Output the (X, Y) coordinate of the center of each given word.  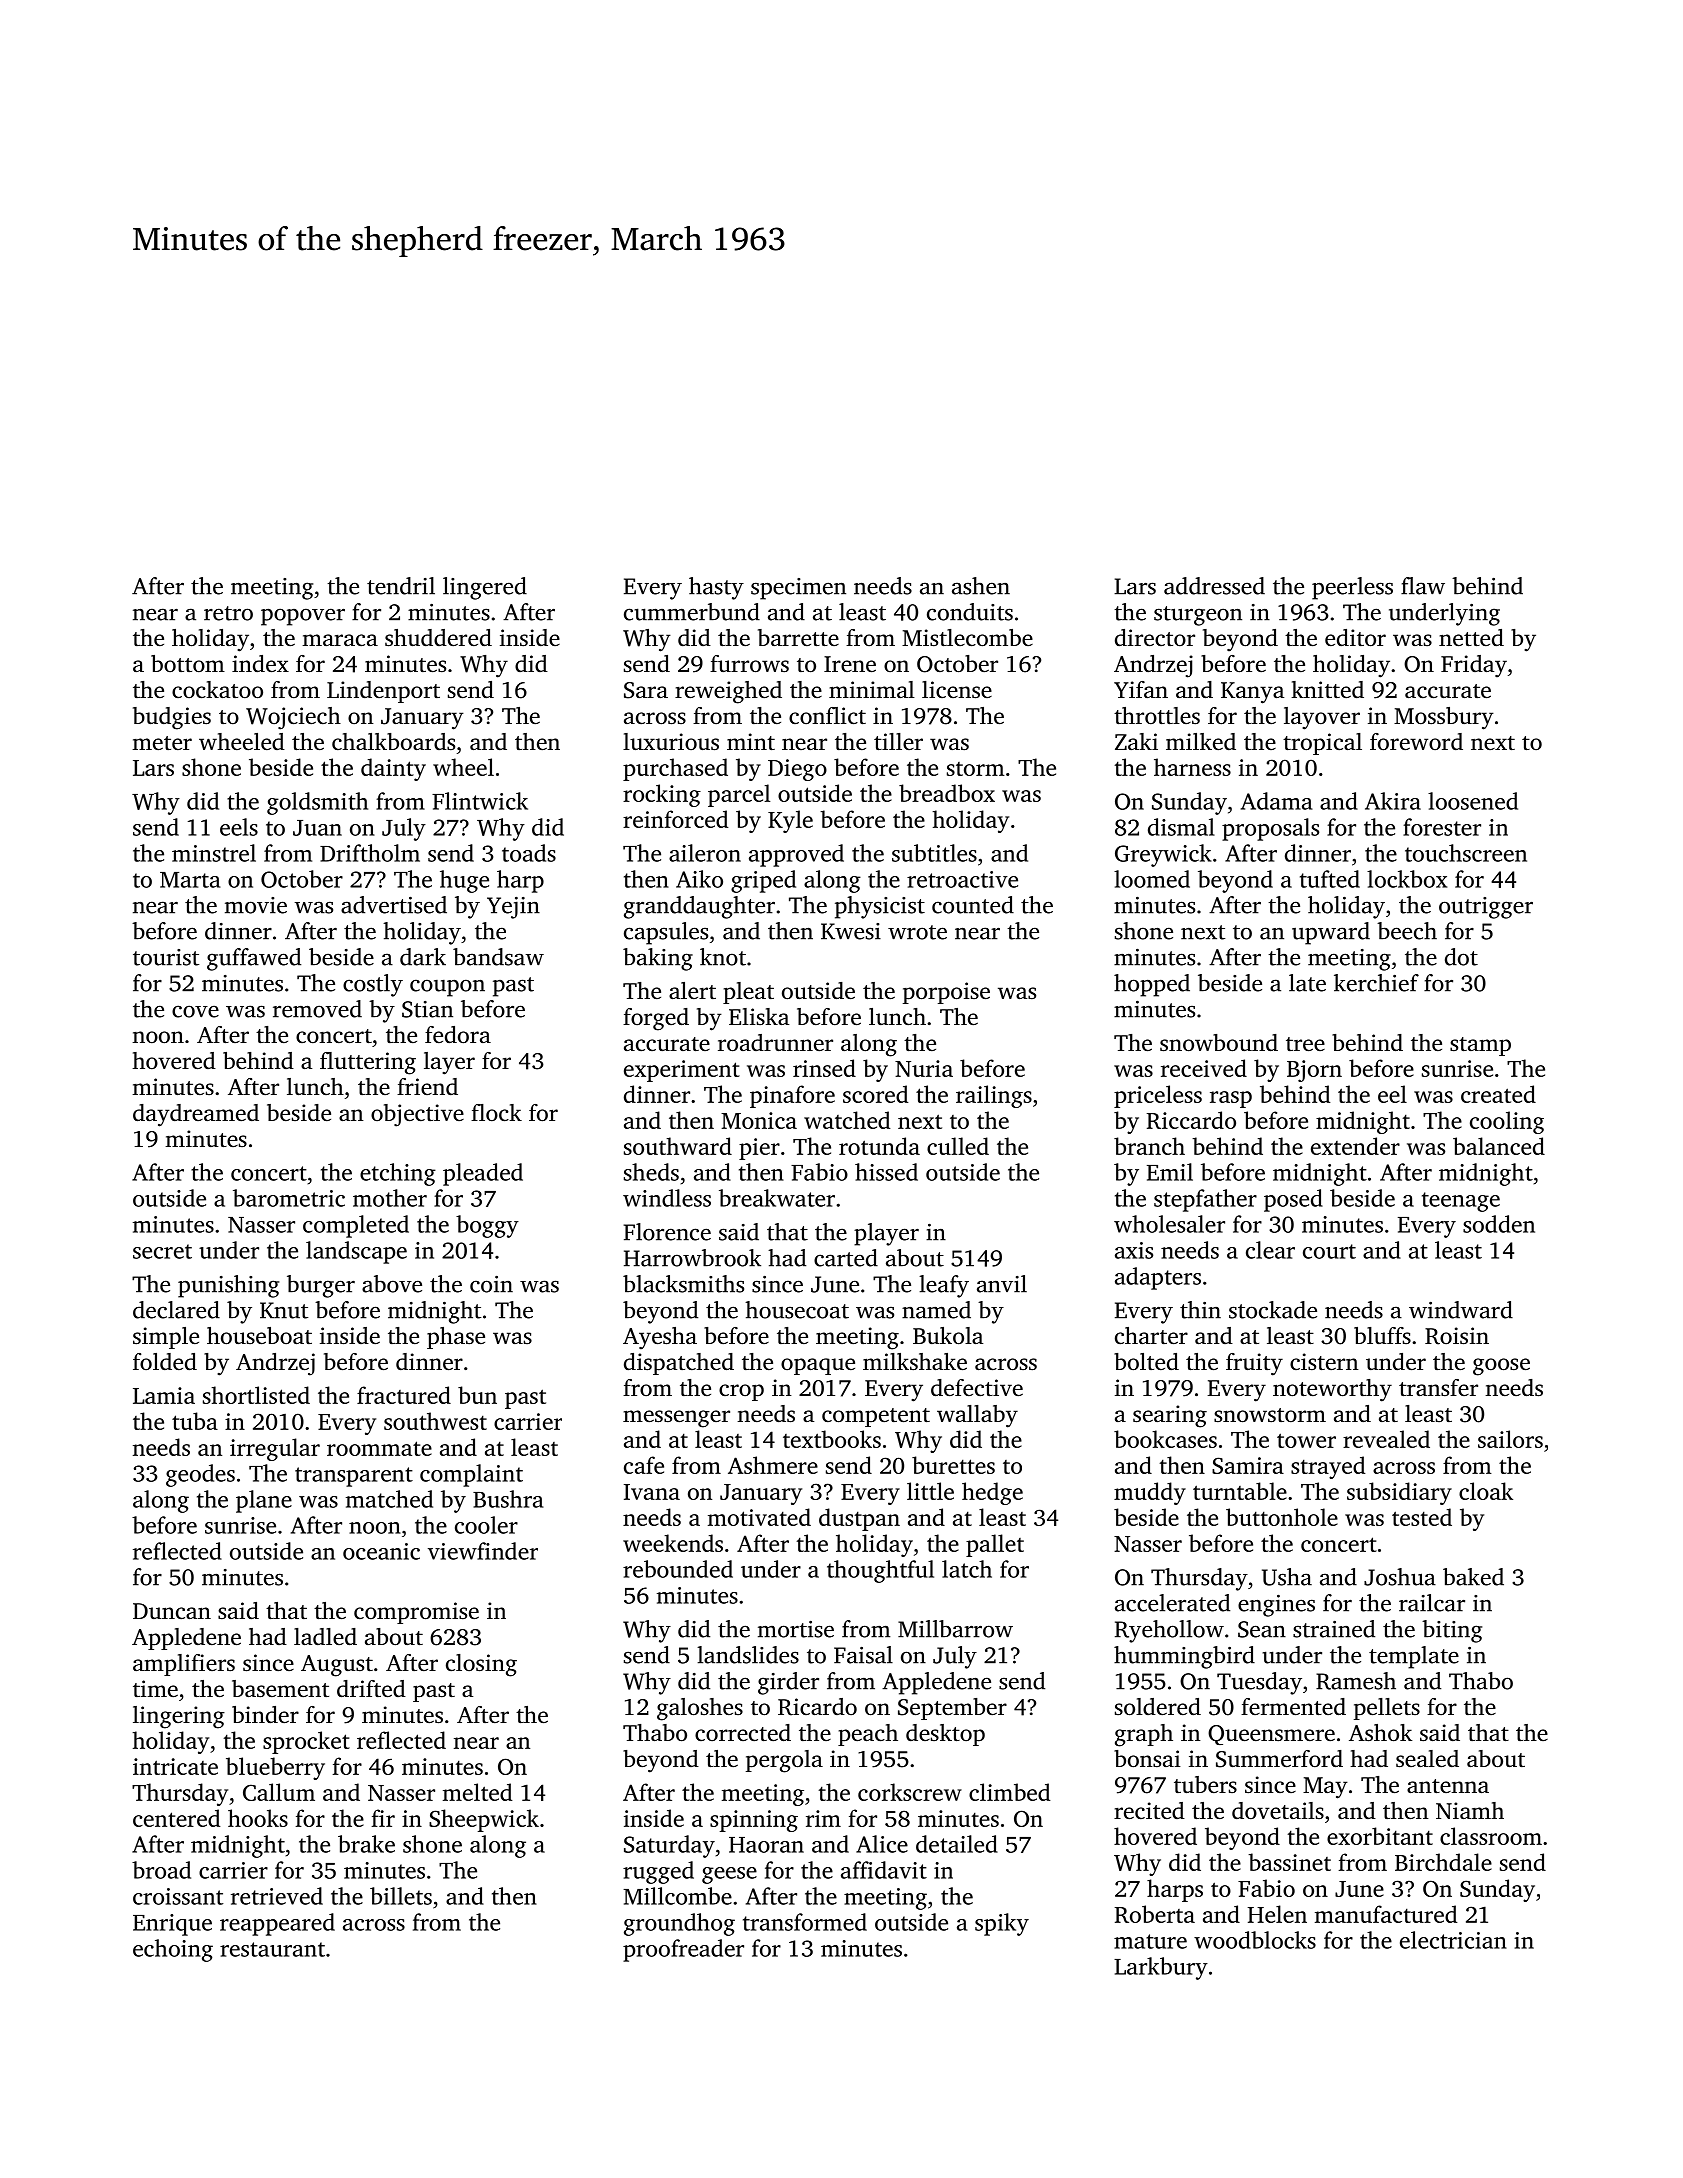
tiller (898, 741)
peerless (1352, 588)
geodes (200, 1475)
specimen (798, 589)
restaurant (272, 1949)
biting (1452, 1631)
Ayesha (660, 1338)
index (260, 664)
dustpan (859, 1519)
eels (239, 827)
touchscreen (1466, 853)
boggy (487, 1226)
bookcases (1165, 1439)
